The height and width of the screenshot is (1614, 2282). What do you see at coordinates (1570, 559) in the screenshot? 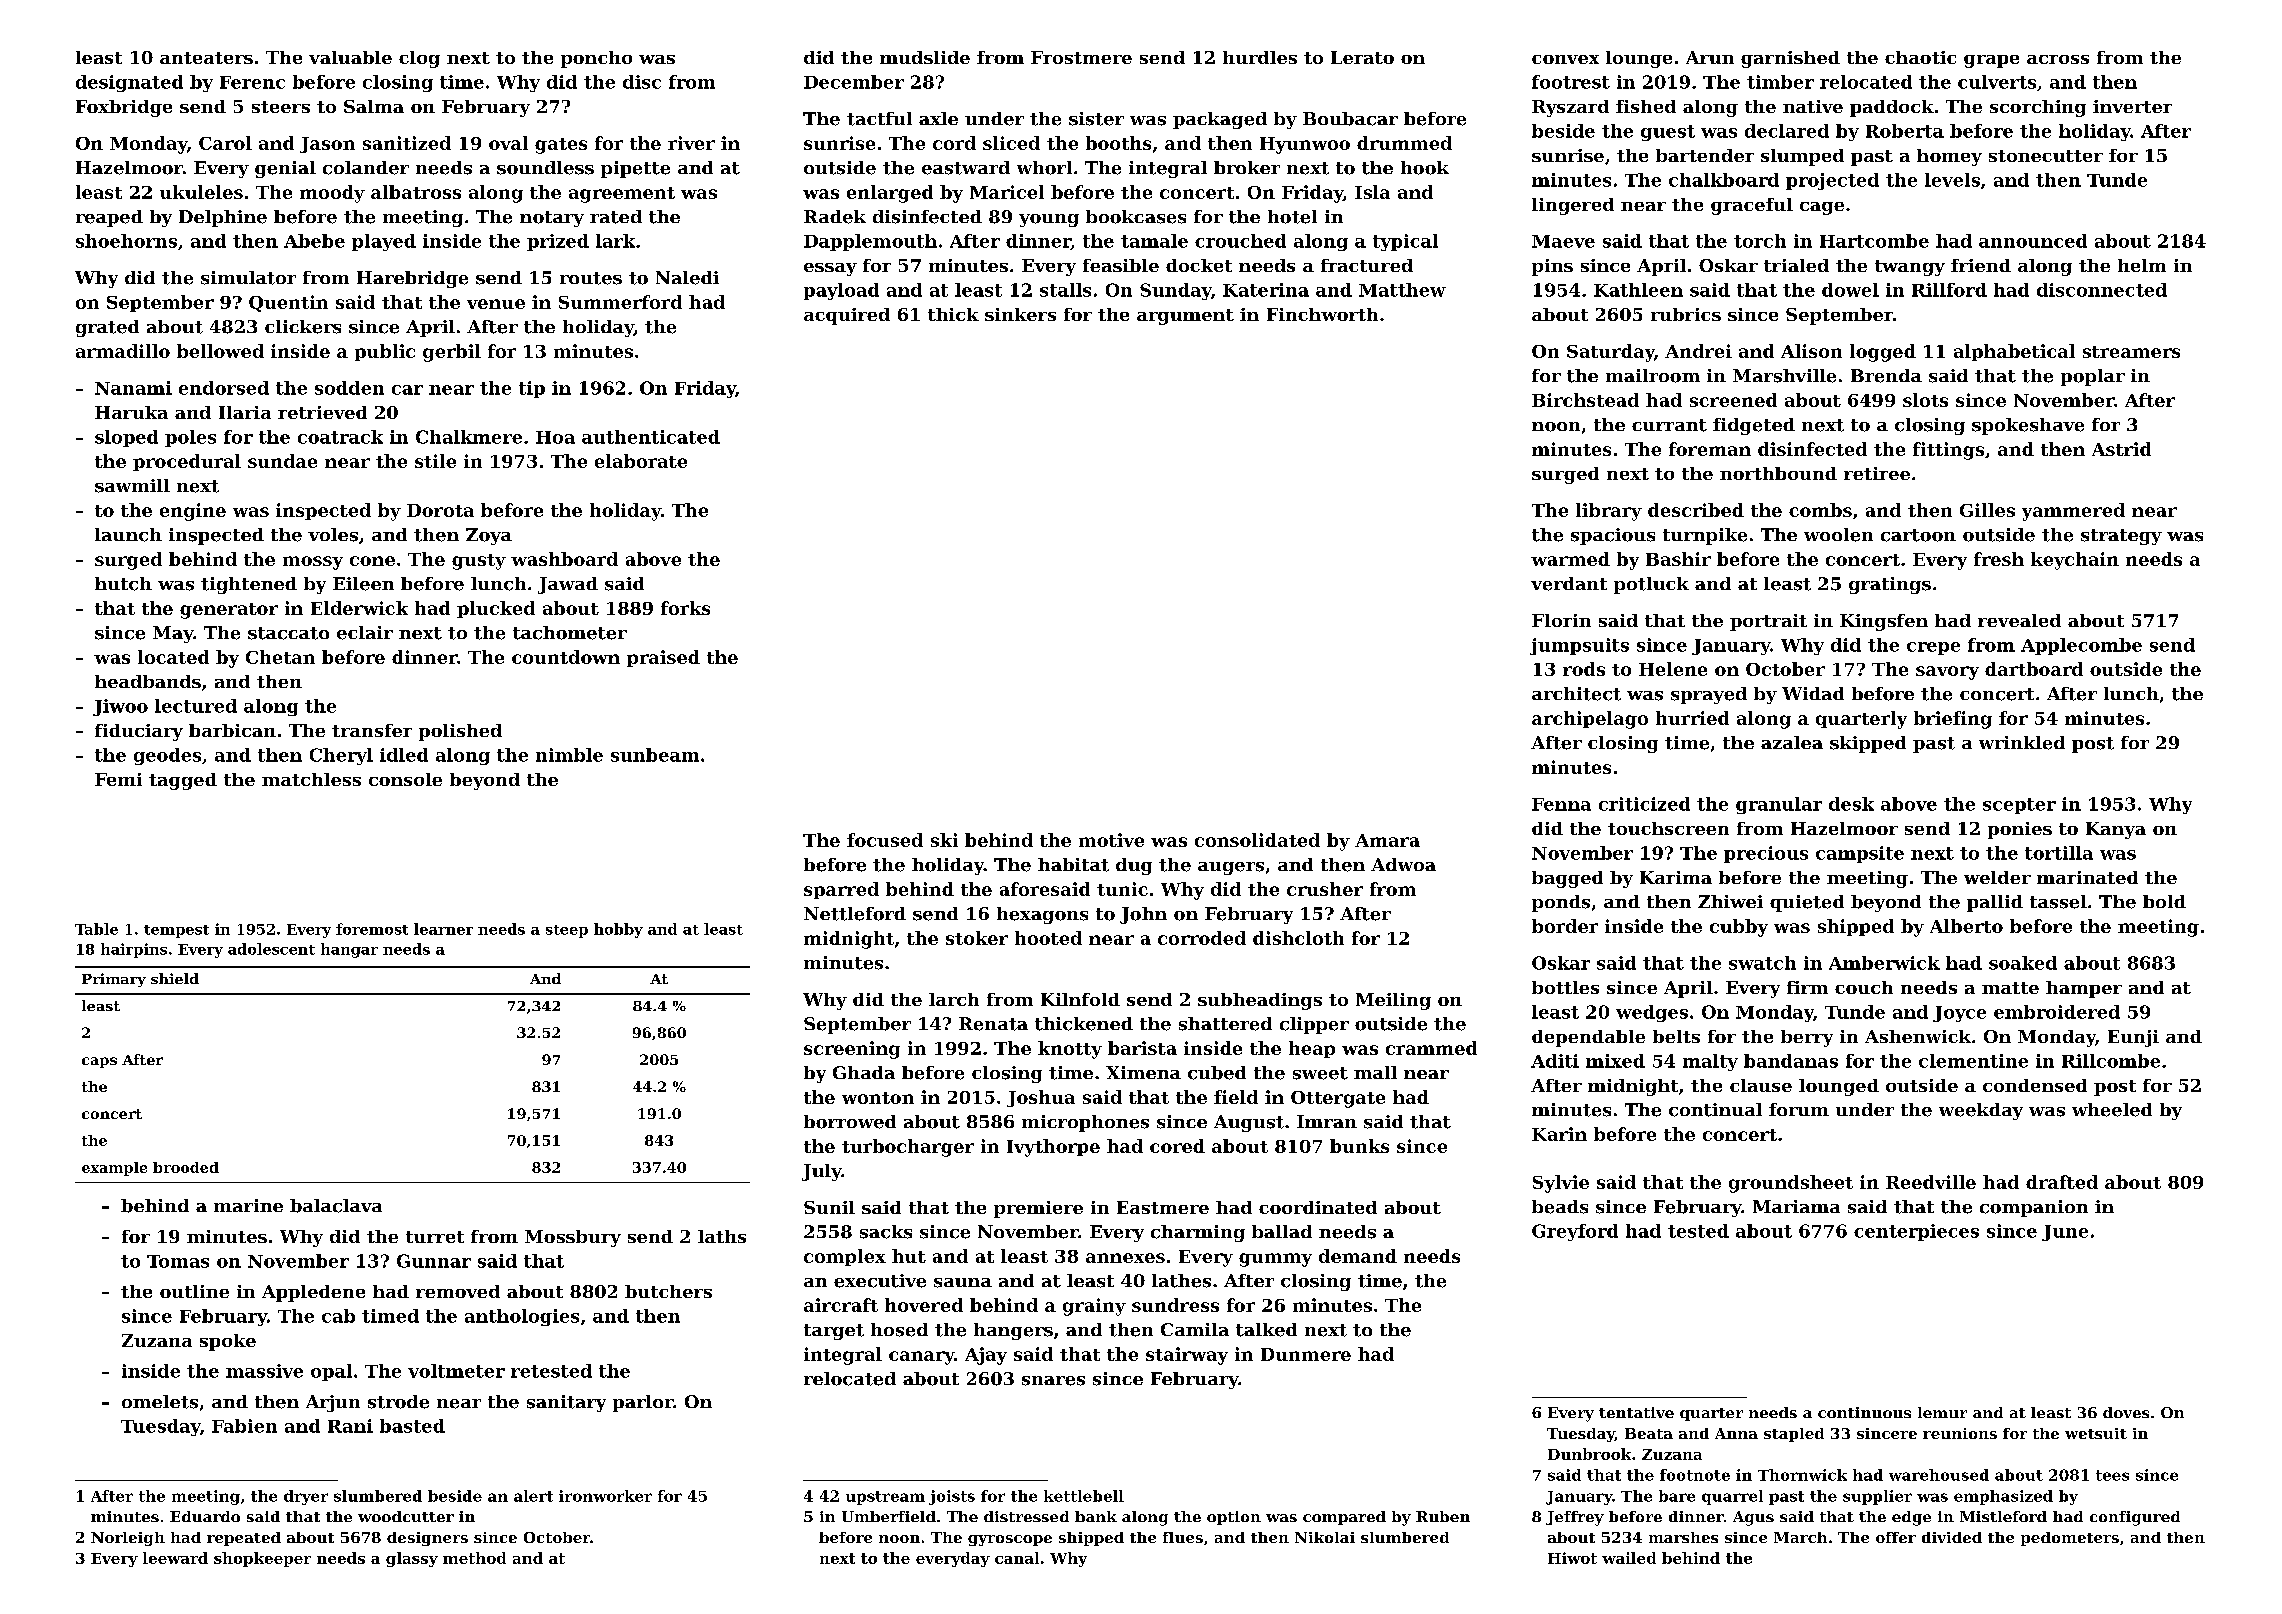
I see `warmed` at bounding box center [1570, 559].
